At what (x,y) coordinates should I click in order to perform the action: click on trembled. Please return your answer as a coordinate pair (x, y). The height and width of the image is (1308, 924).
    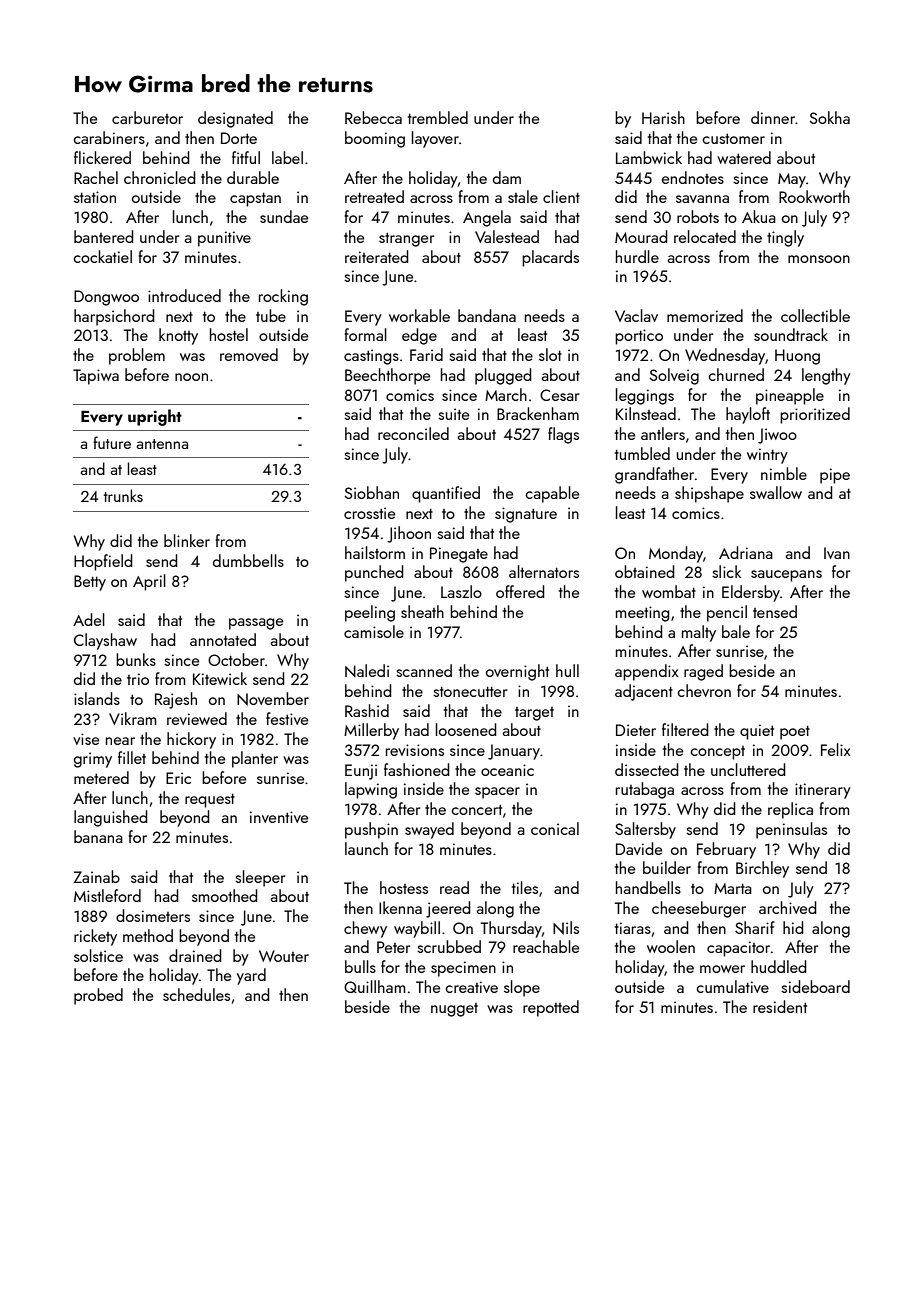
    Looking at the image, I should click on (438, 117).
